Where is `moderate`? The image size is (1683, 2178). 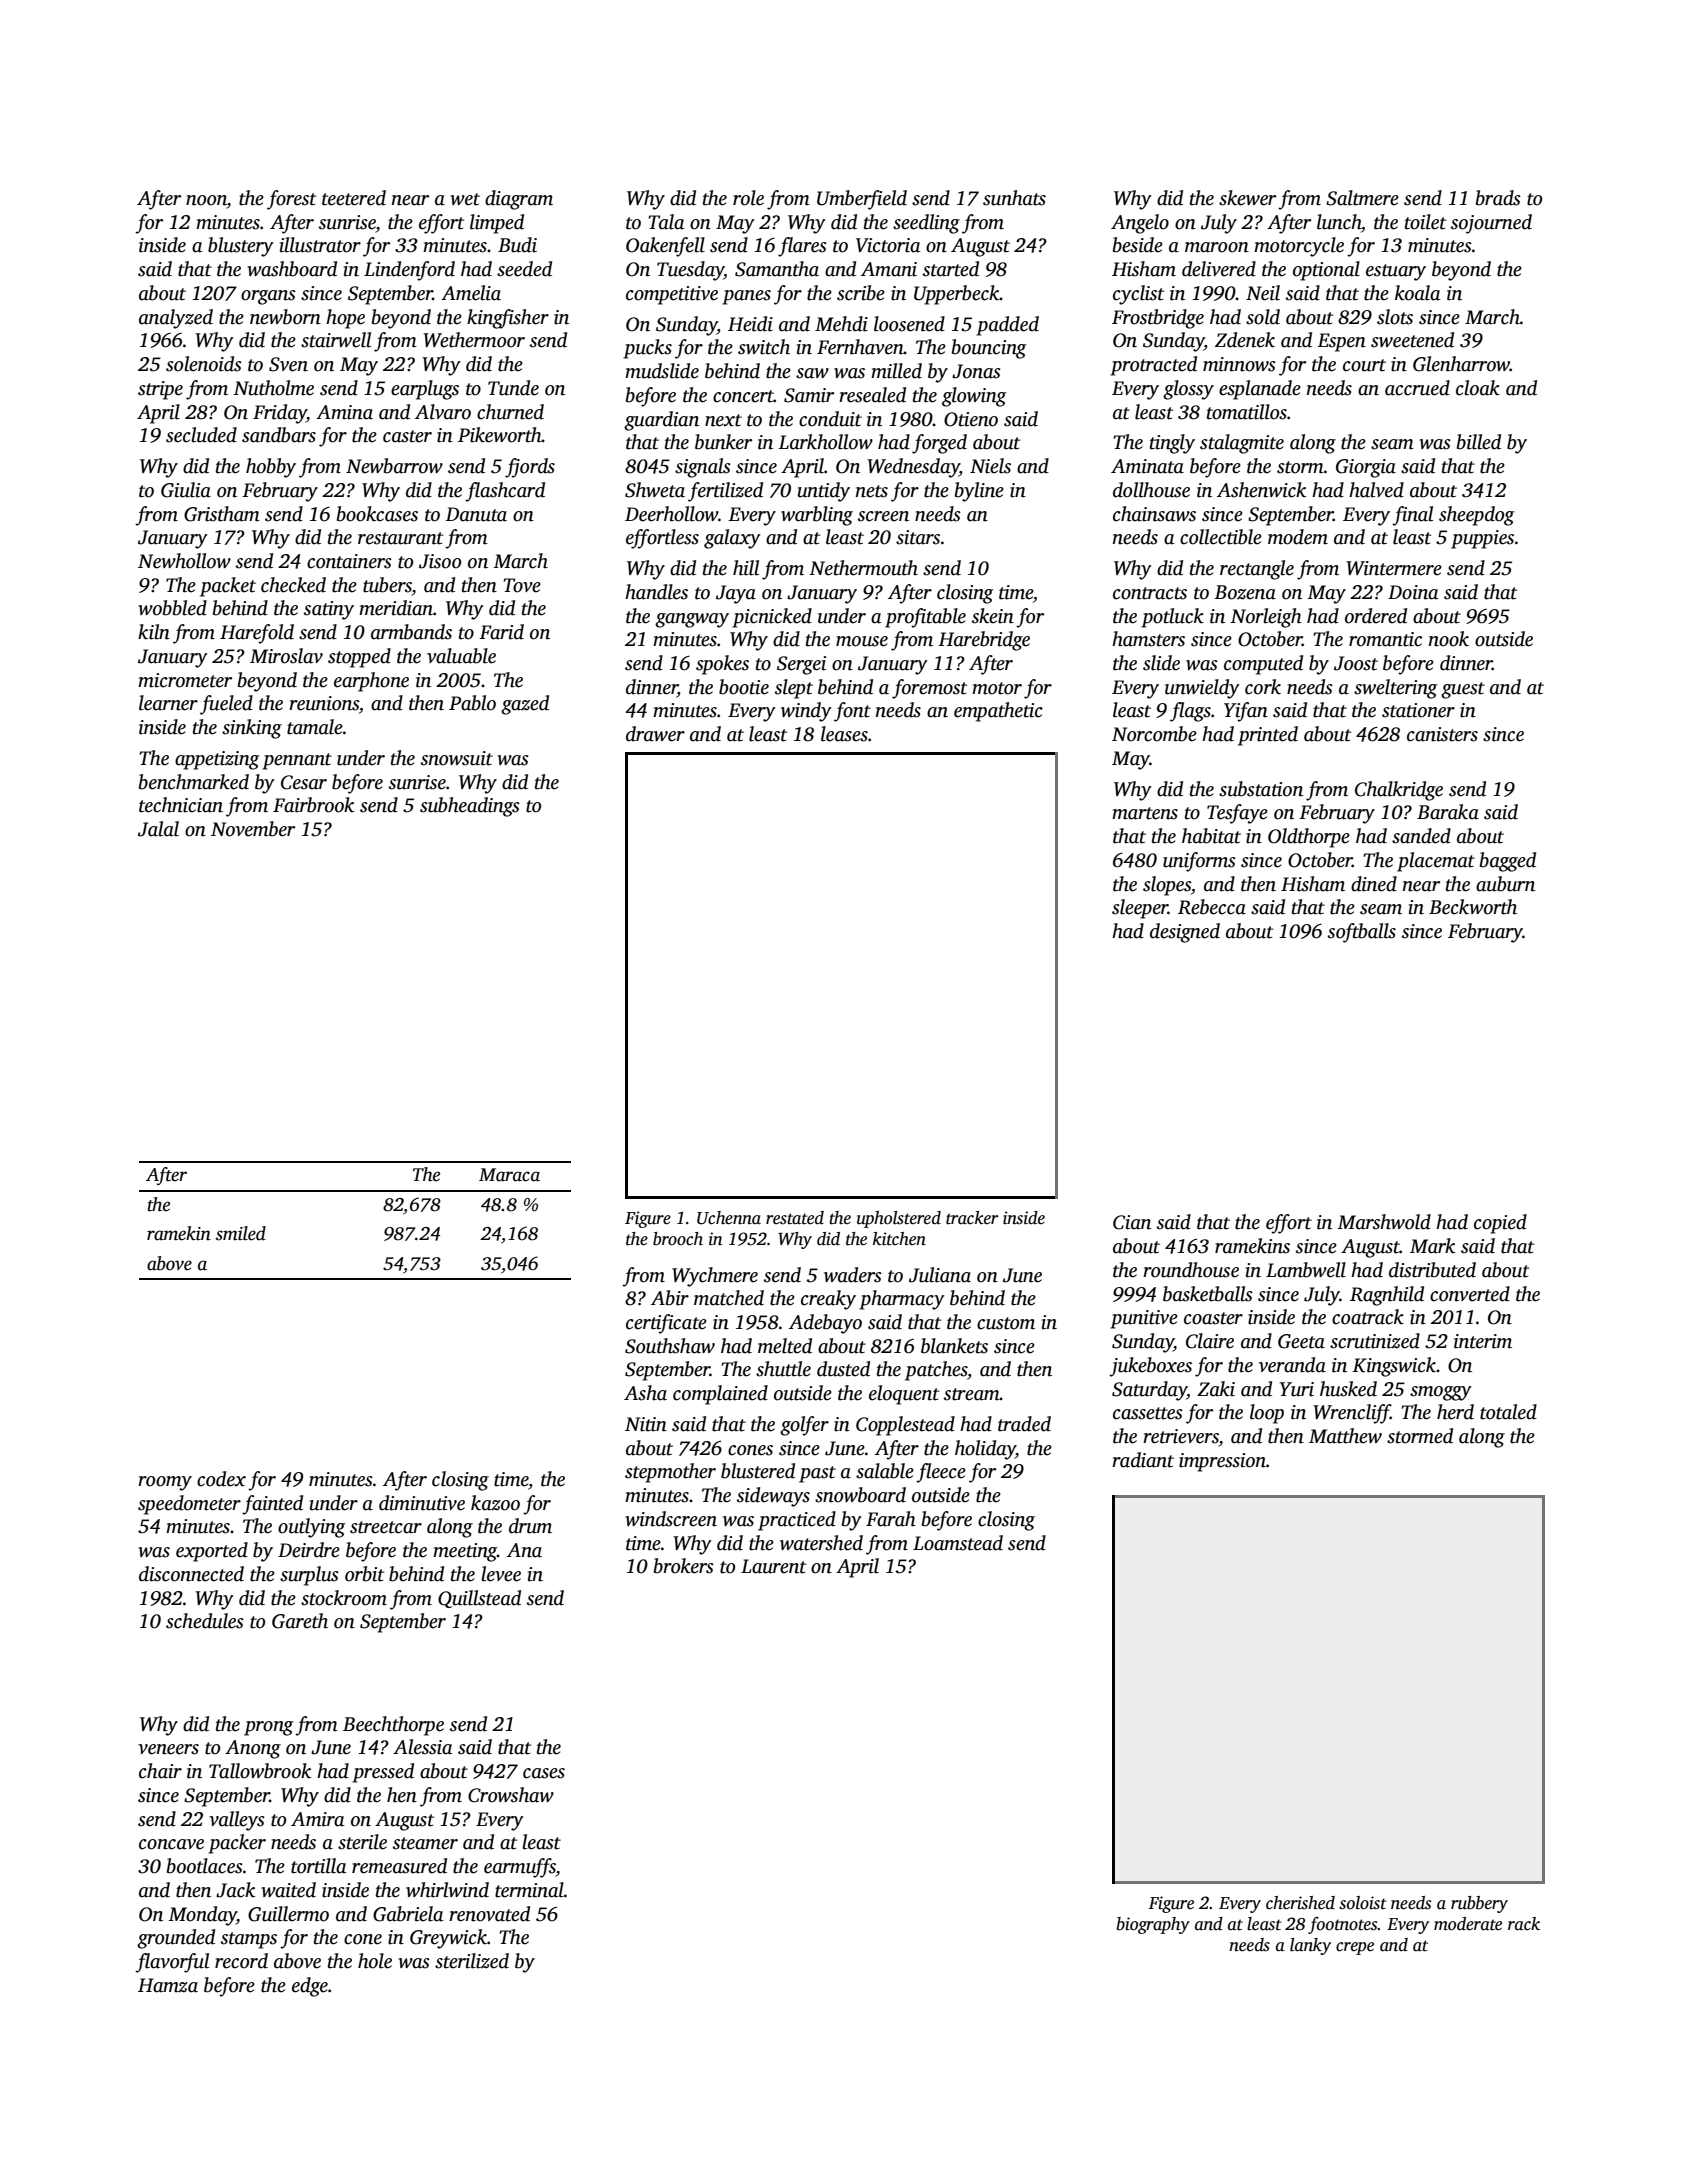 moderate is located at coordinates (1468, 1924).
